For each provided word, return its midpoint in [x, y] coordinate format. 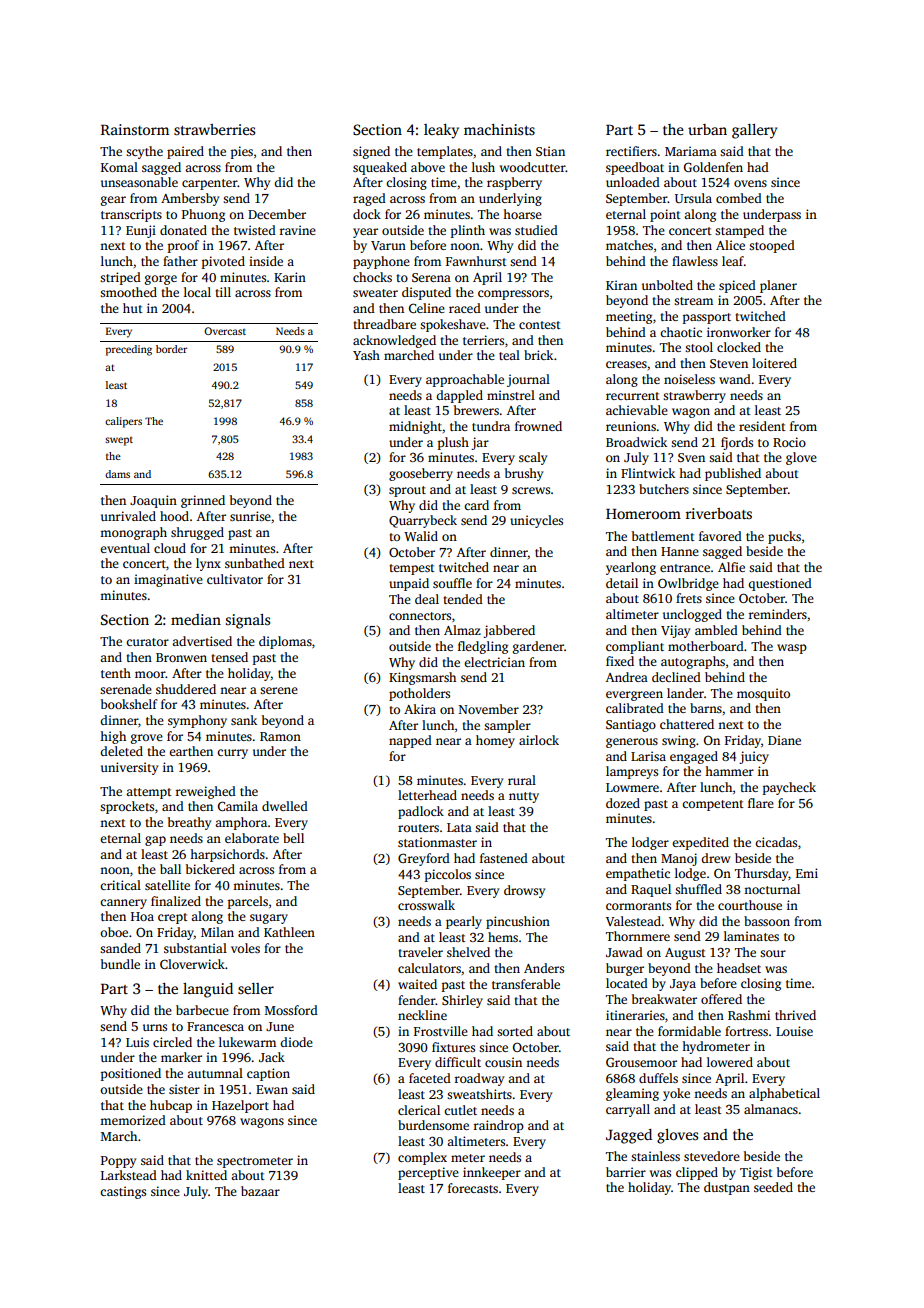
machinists [499, 129]
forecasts [473, 1188]
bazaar [260, 1191]
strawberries [214, 129]
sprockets [127, 807]
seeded [773, 1187]
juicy [754, 757]
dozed [623, 803]
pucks [784, 537]
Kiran [621, 285]
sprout [407, 491]
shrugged [197, 533]
